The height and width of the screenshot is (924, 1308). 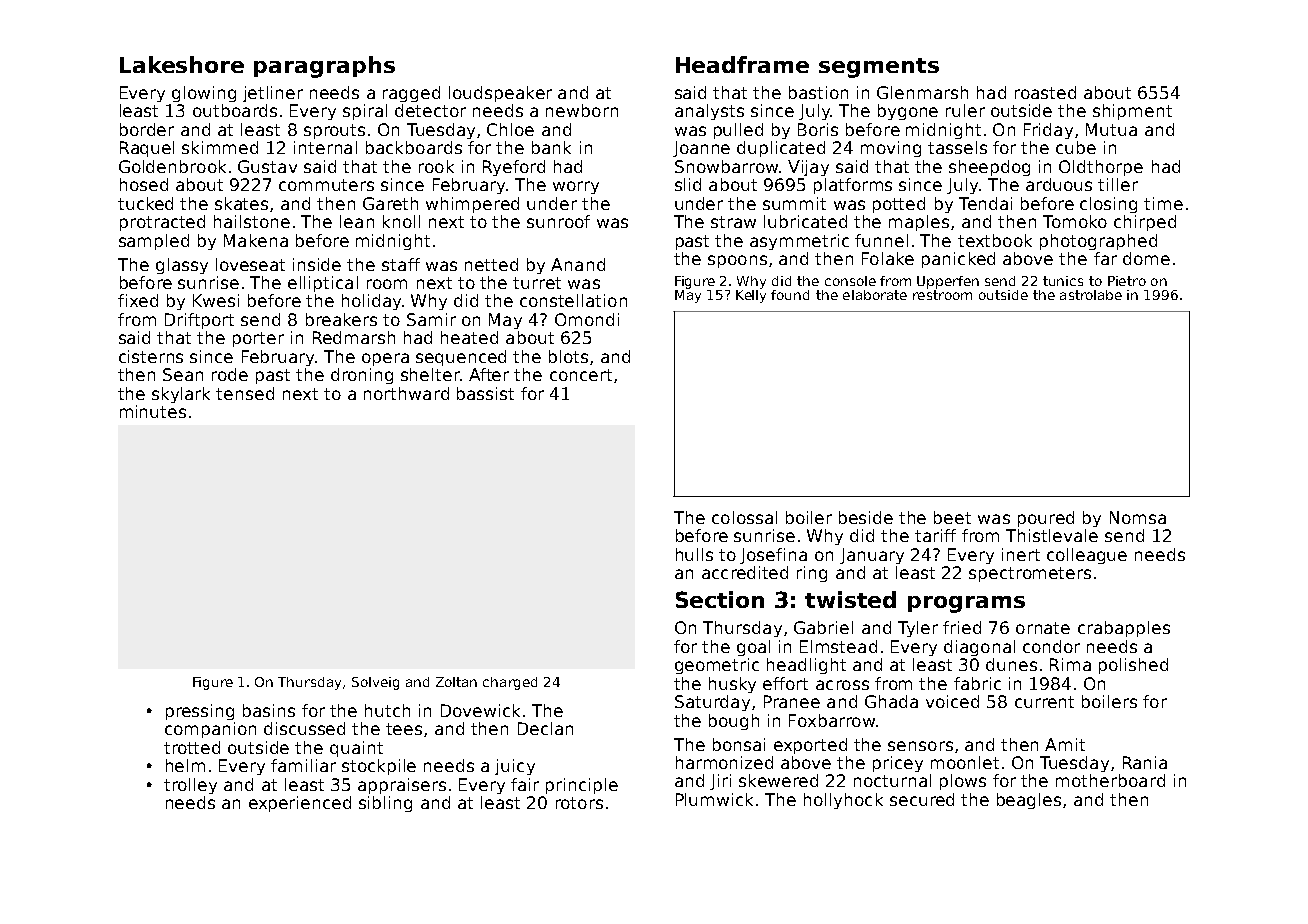 What do you see at coordinates (1029, 801) in the screenshot?
I see `beagles` at bounding box center [1029, 801].
